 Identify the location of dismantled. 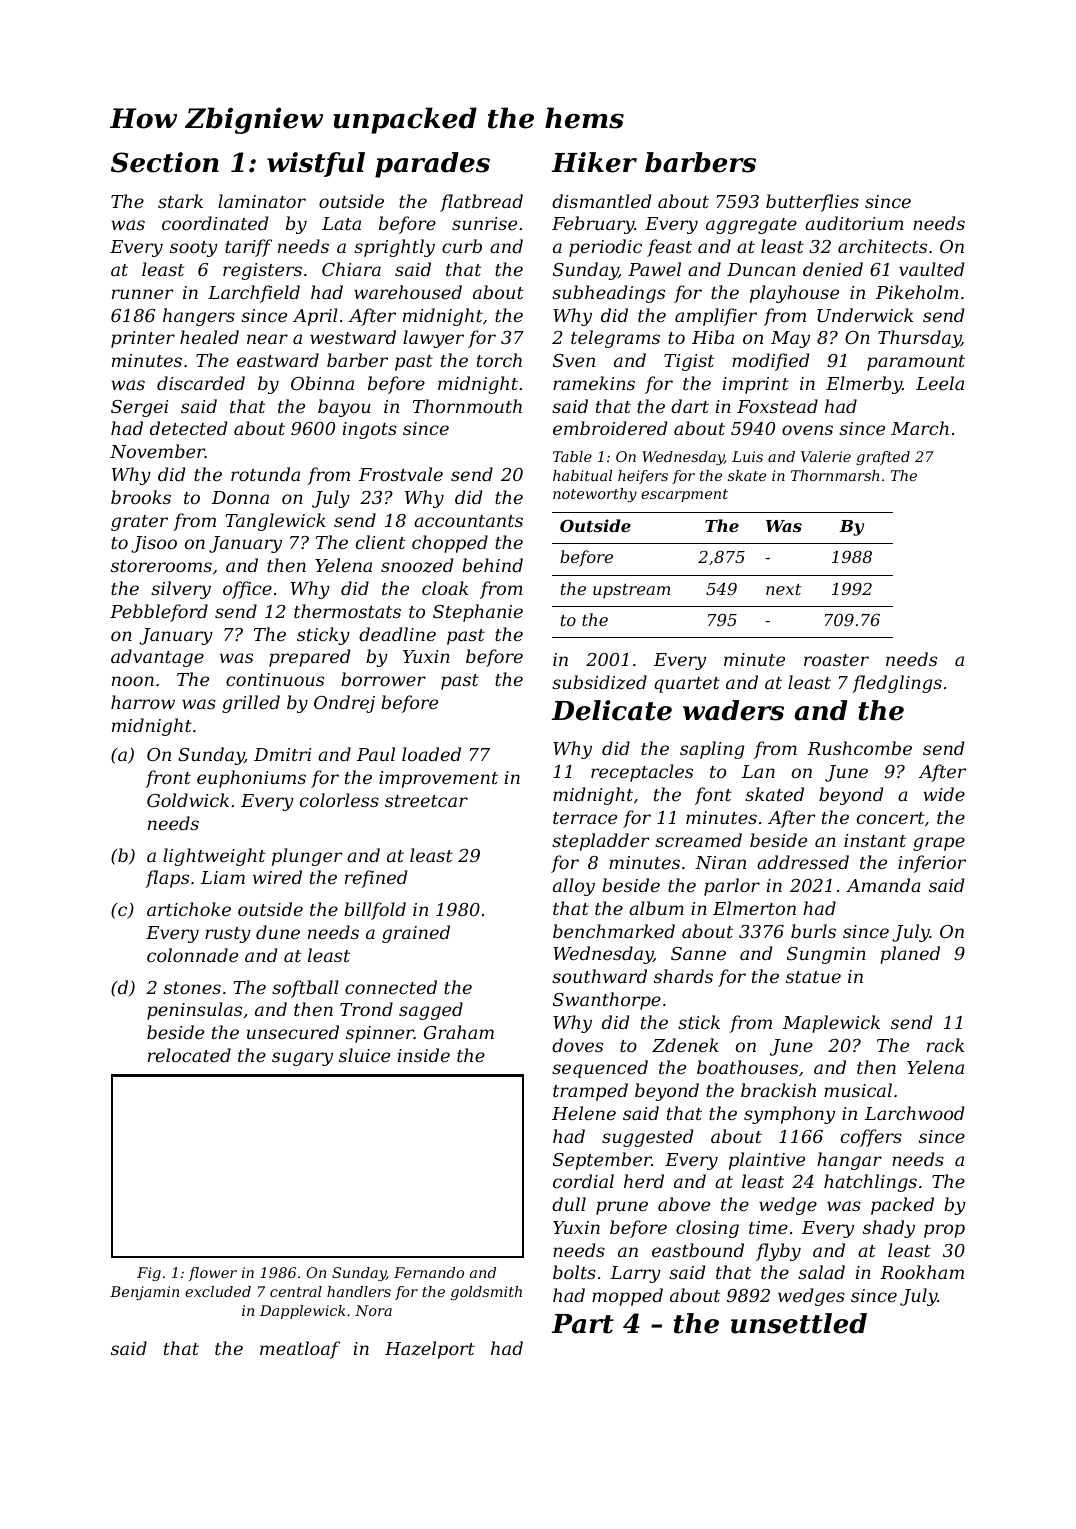
(601, 201).
